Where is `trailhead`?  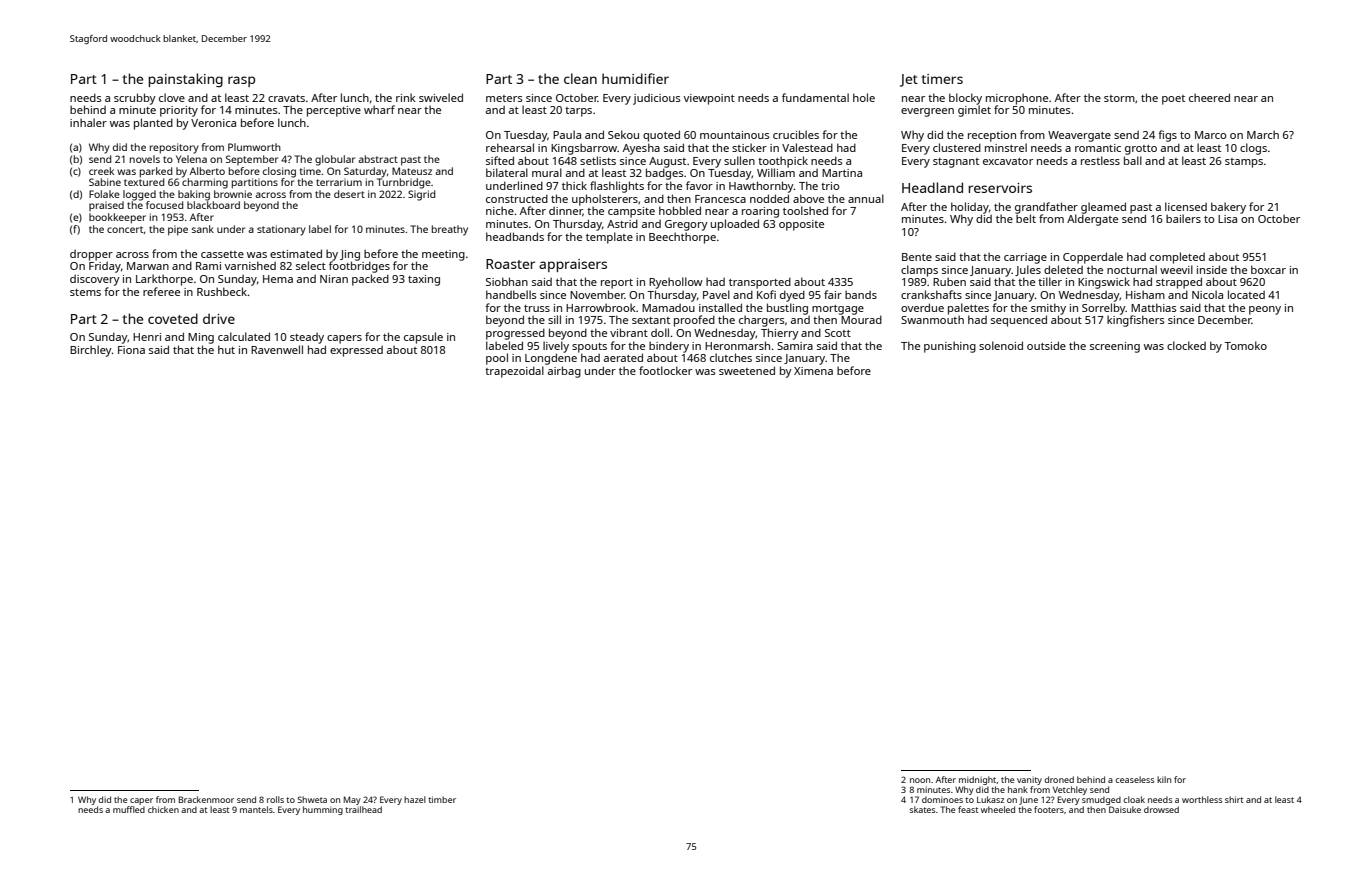 trailhead is located at coordinates (363, 809).
